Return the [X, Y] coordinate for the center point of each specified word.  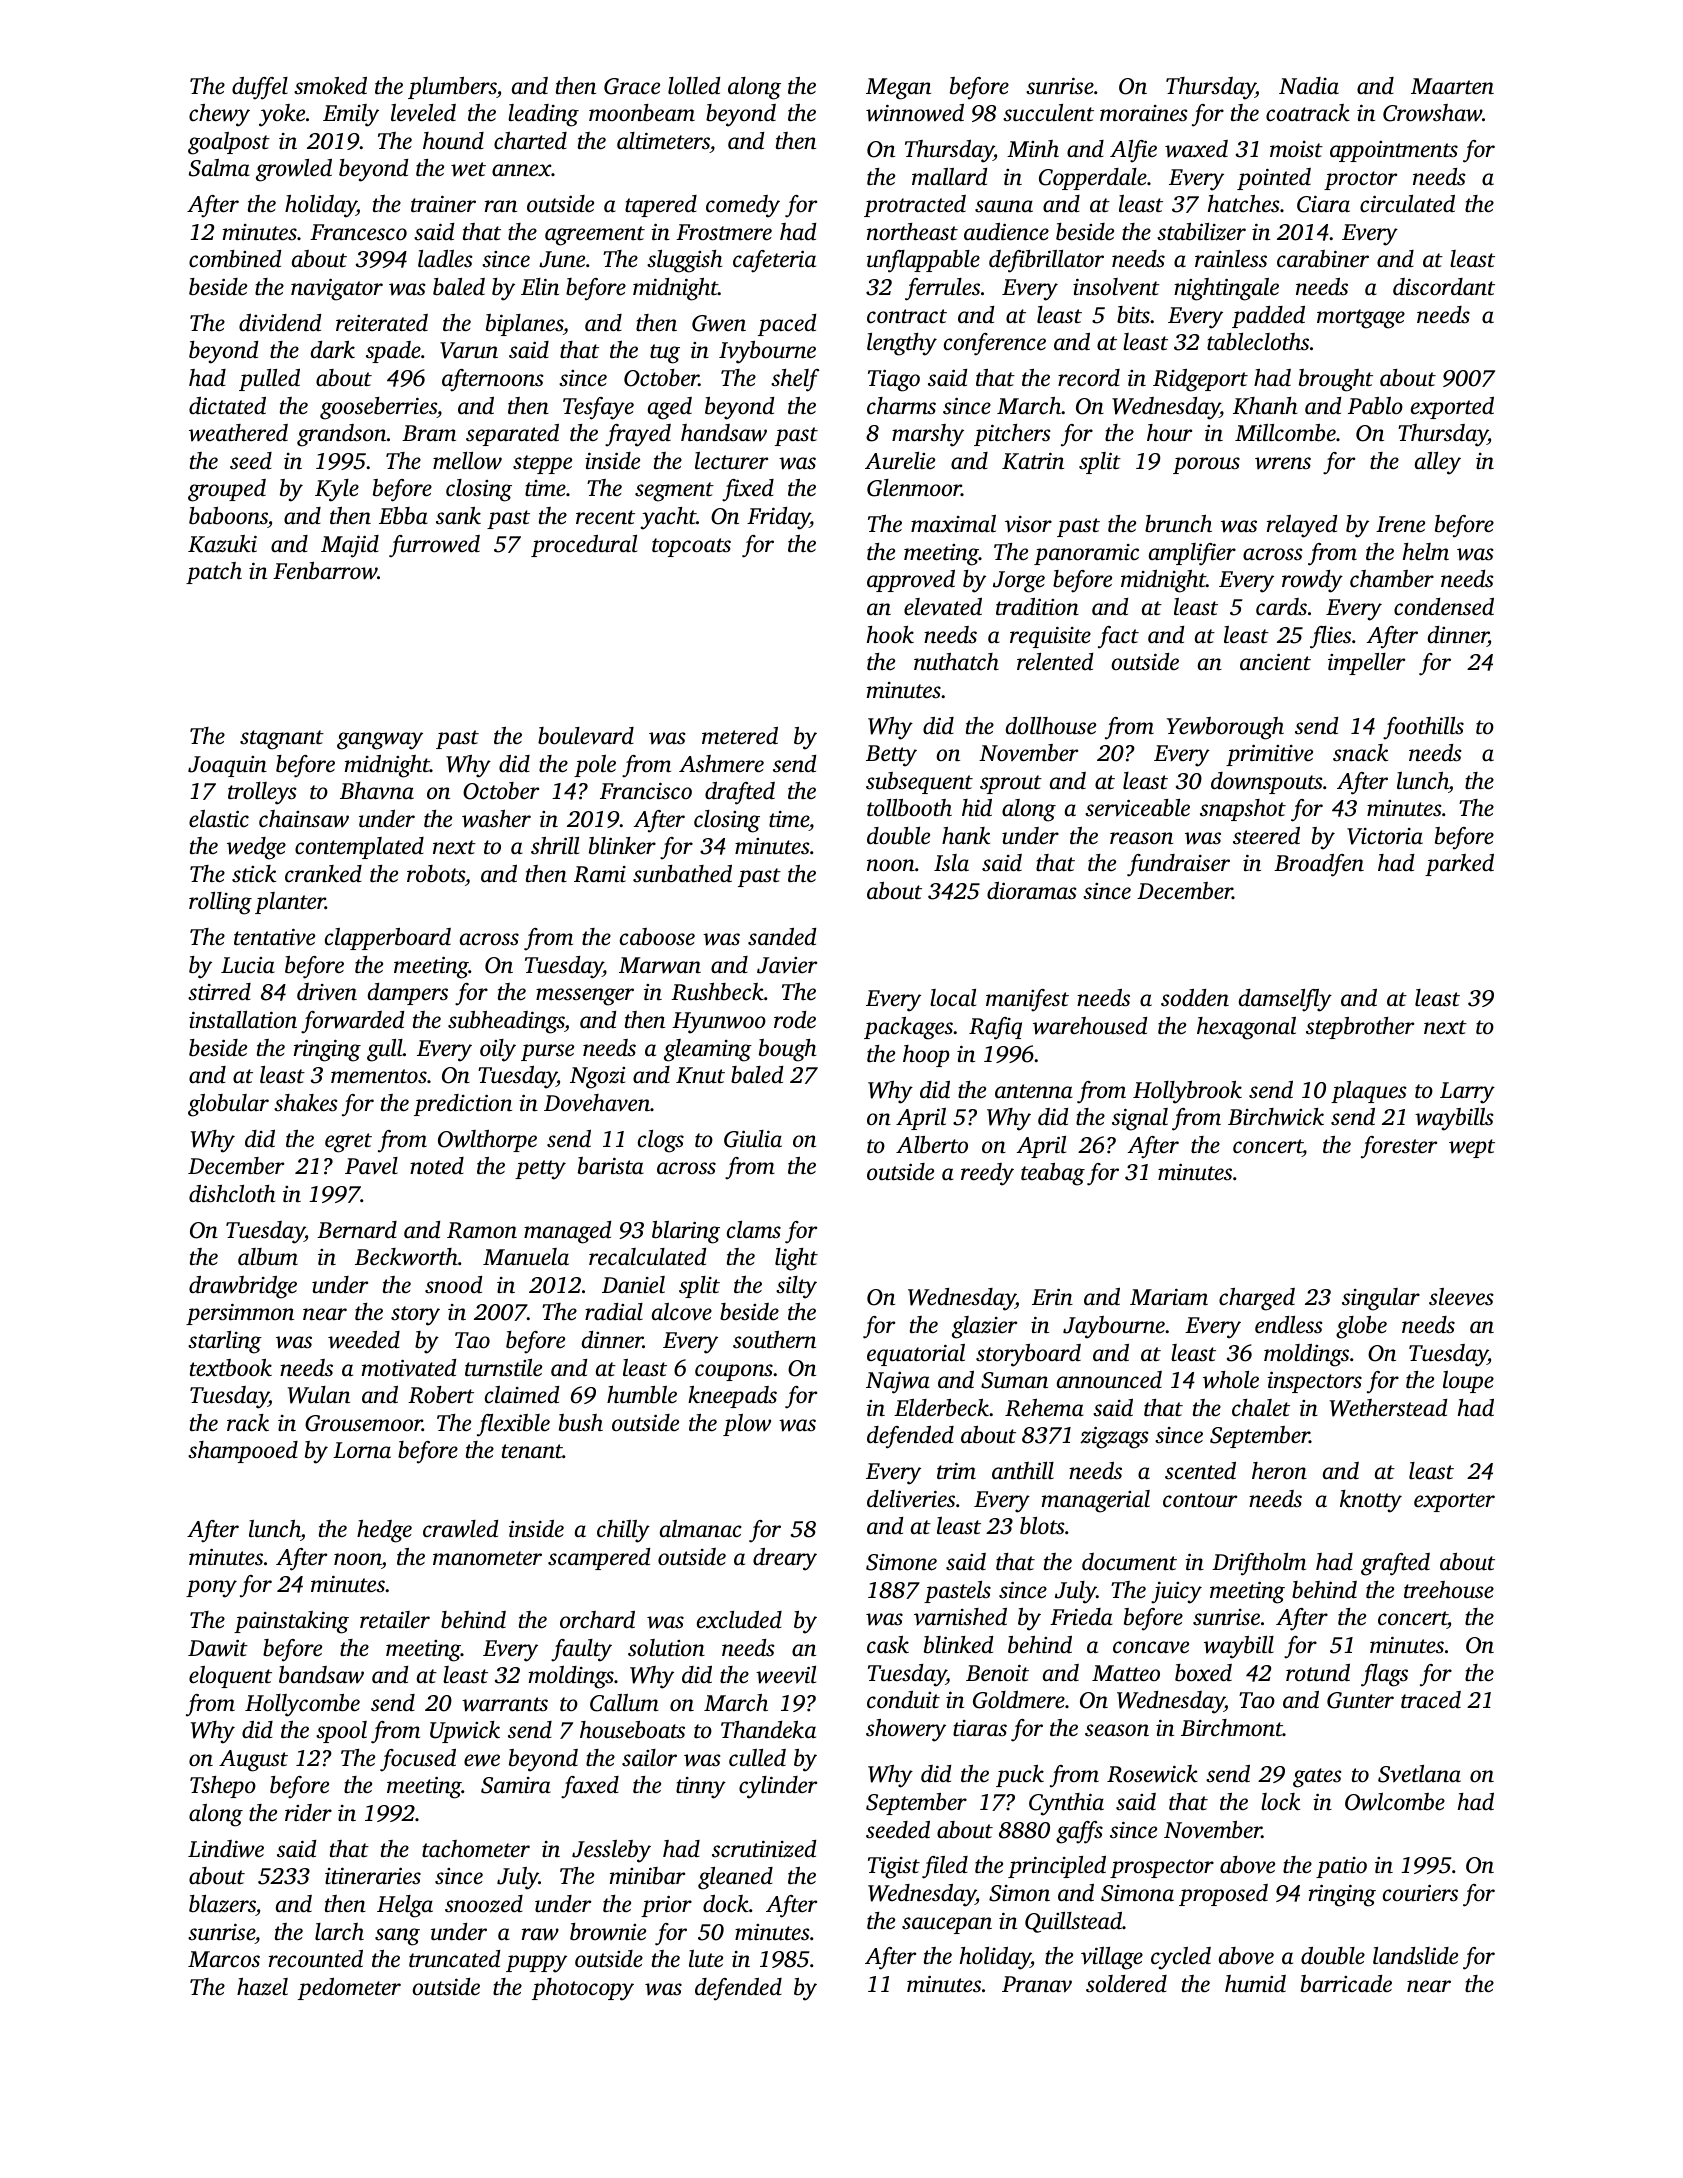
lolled [694, 86]
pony [211, 1589]
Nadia [1309, 85]
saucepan [947, 1925]
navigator [337, 290]
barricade [1346, 1984]
